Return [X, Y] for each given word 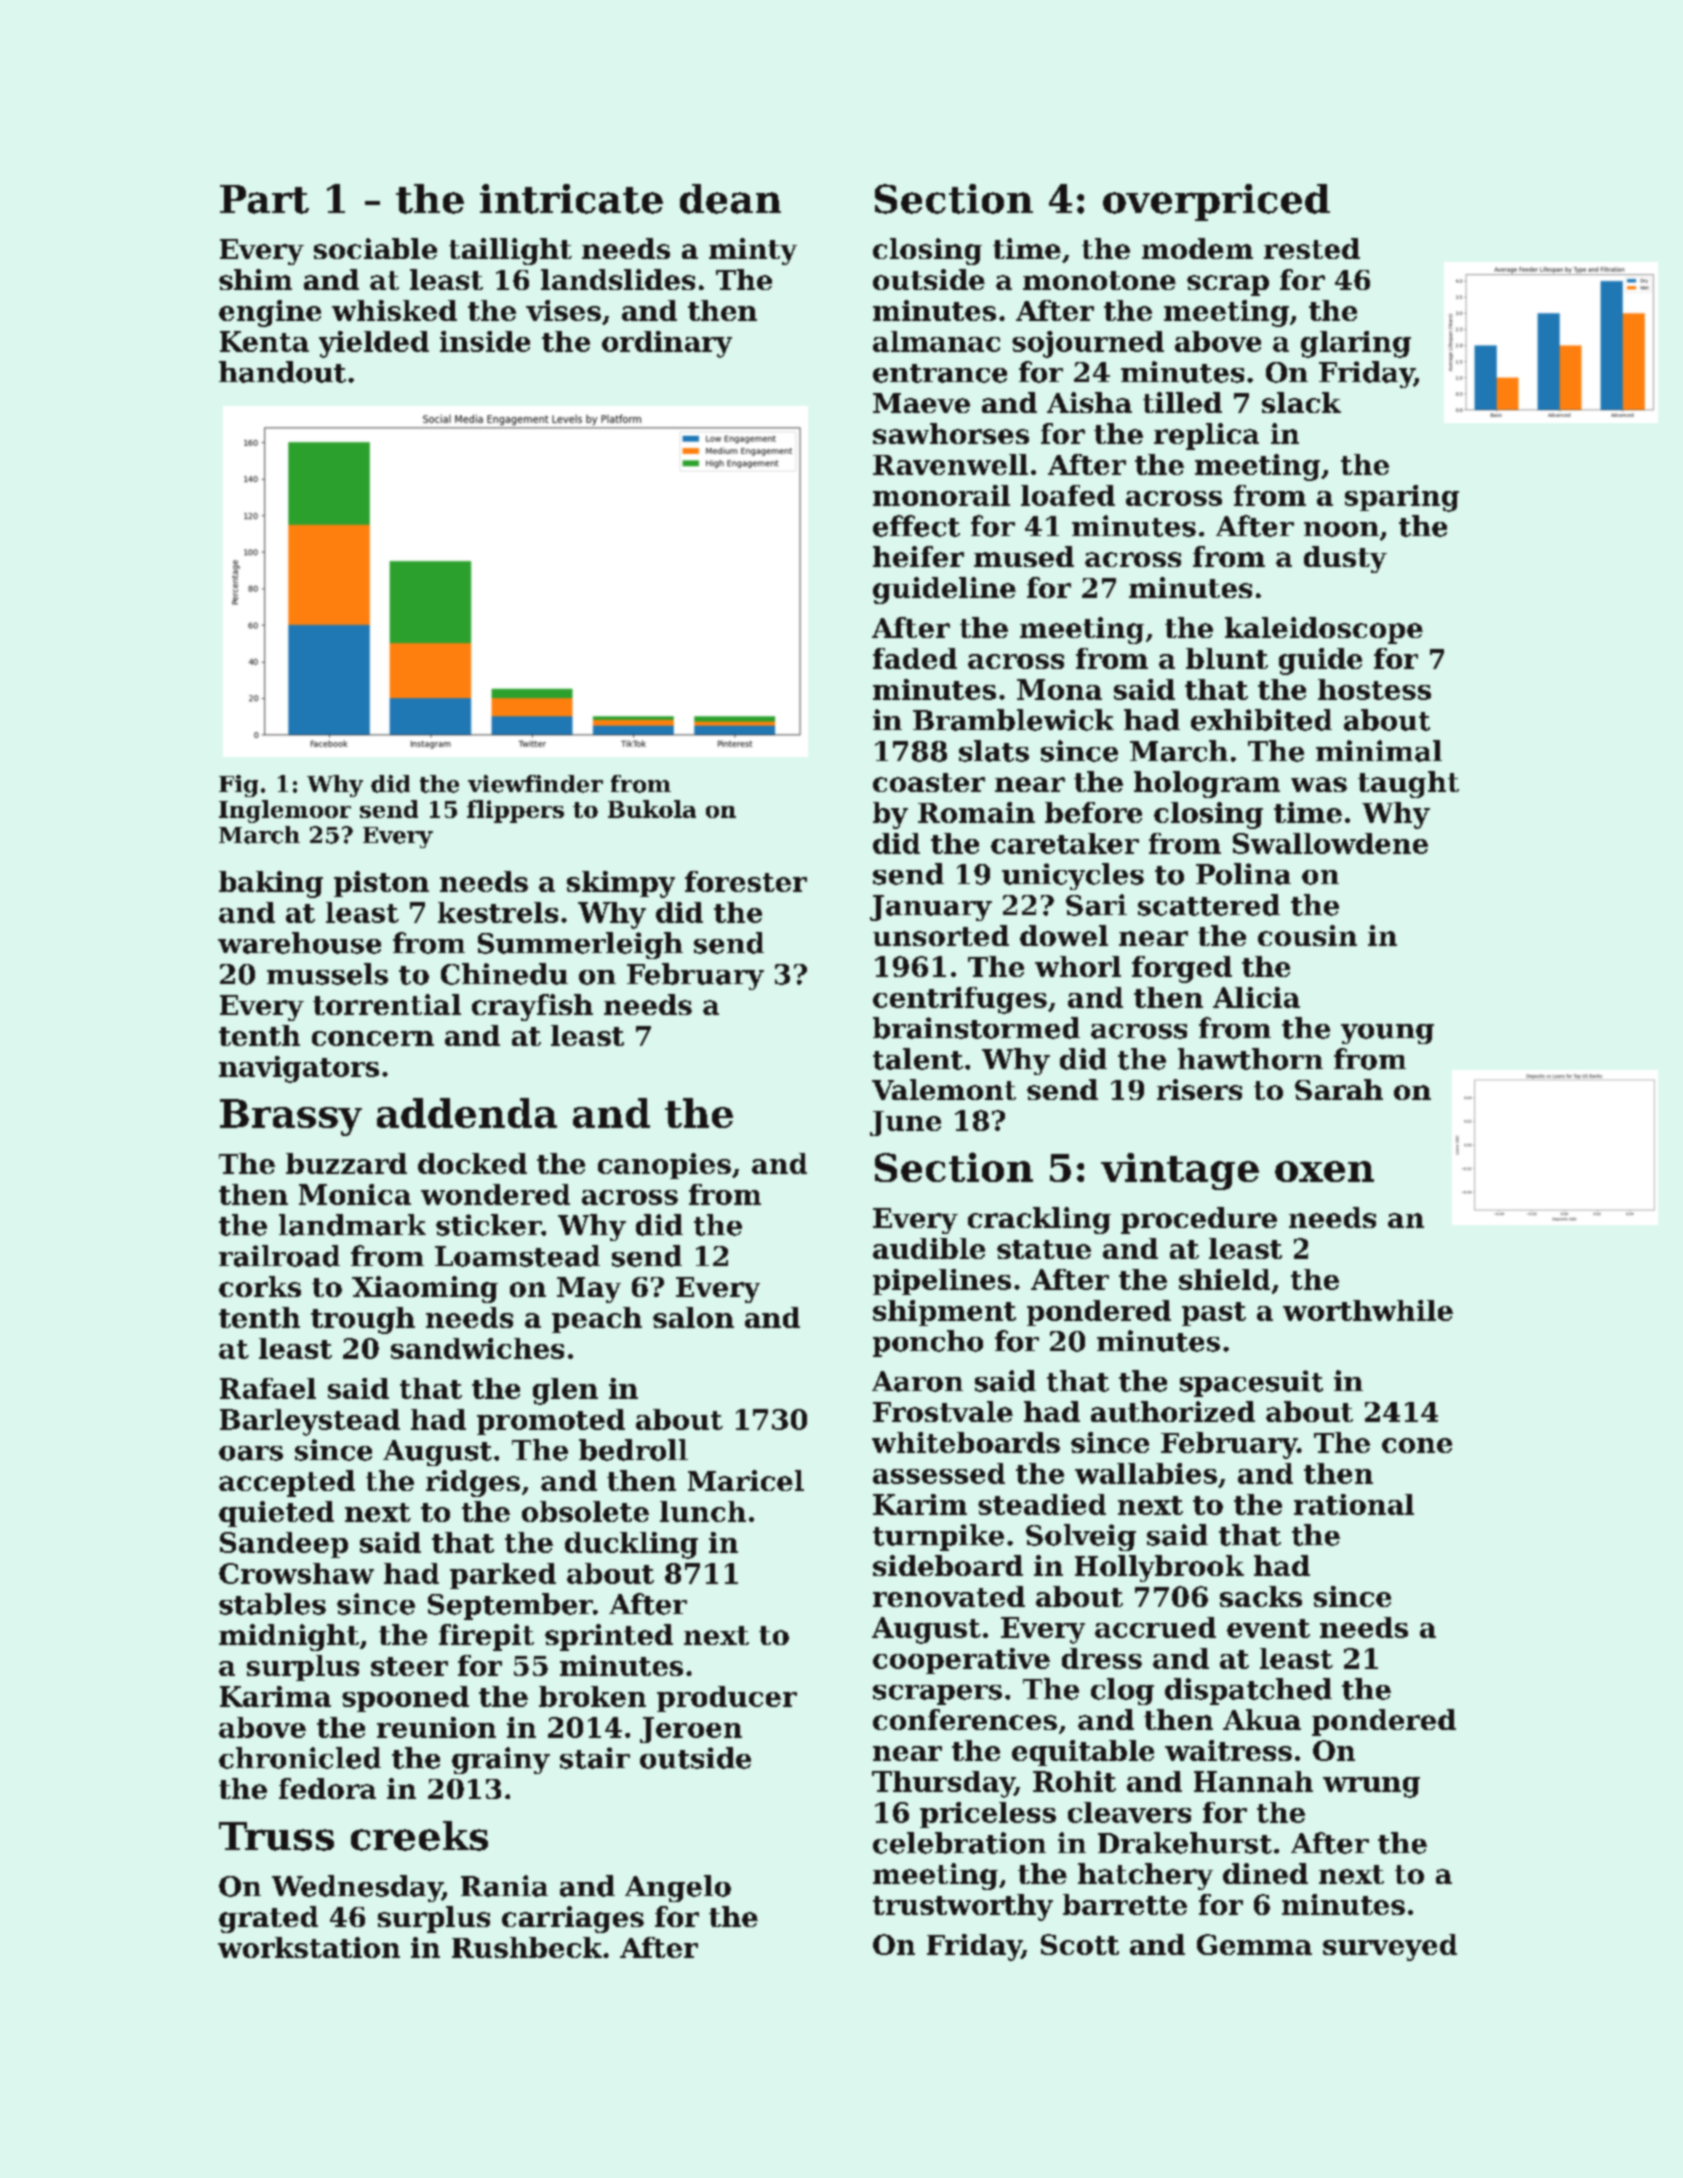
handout [282, 372]
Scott [1080, 1944]
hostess [1374, 689]
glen [565, 1391]
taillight [510, 251]
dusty [1345, 559]
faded [915, 658]
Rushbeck [527, 1947]
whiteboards [966, 1442]
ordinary [667, 344]
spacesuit [1251, 1383]
